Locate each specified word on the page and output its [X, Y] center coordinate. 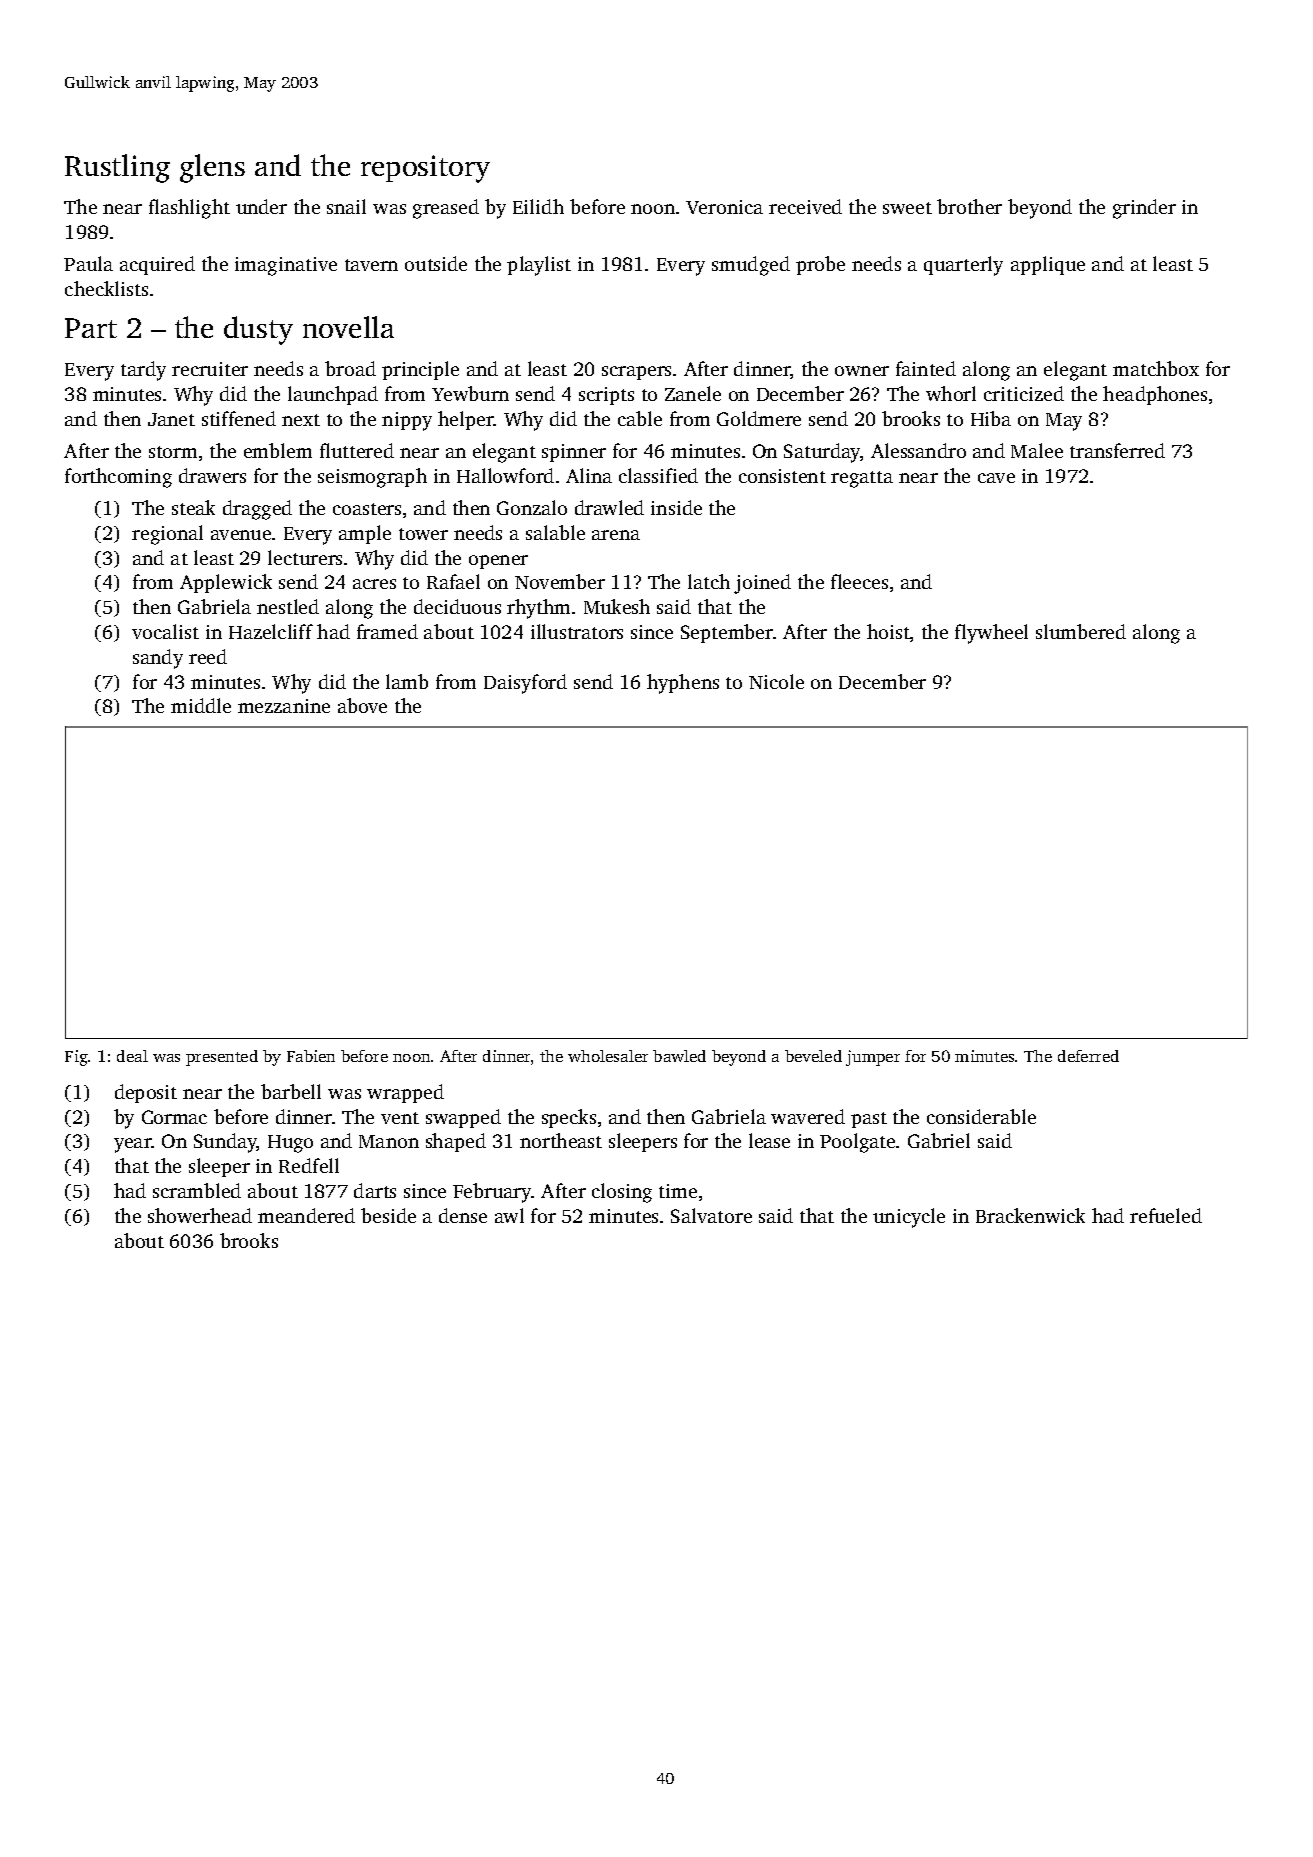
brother [969, 206]
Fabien [311, 1056]
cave [996, 478]
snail [346, 206]
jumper [873, 1058]
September [727, 633]
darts [375, 1190]
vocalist [165, 631]
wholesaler [608, 1056]
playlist [539, 266]
